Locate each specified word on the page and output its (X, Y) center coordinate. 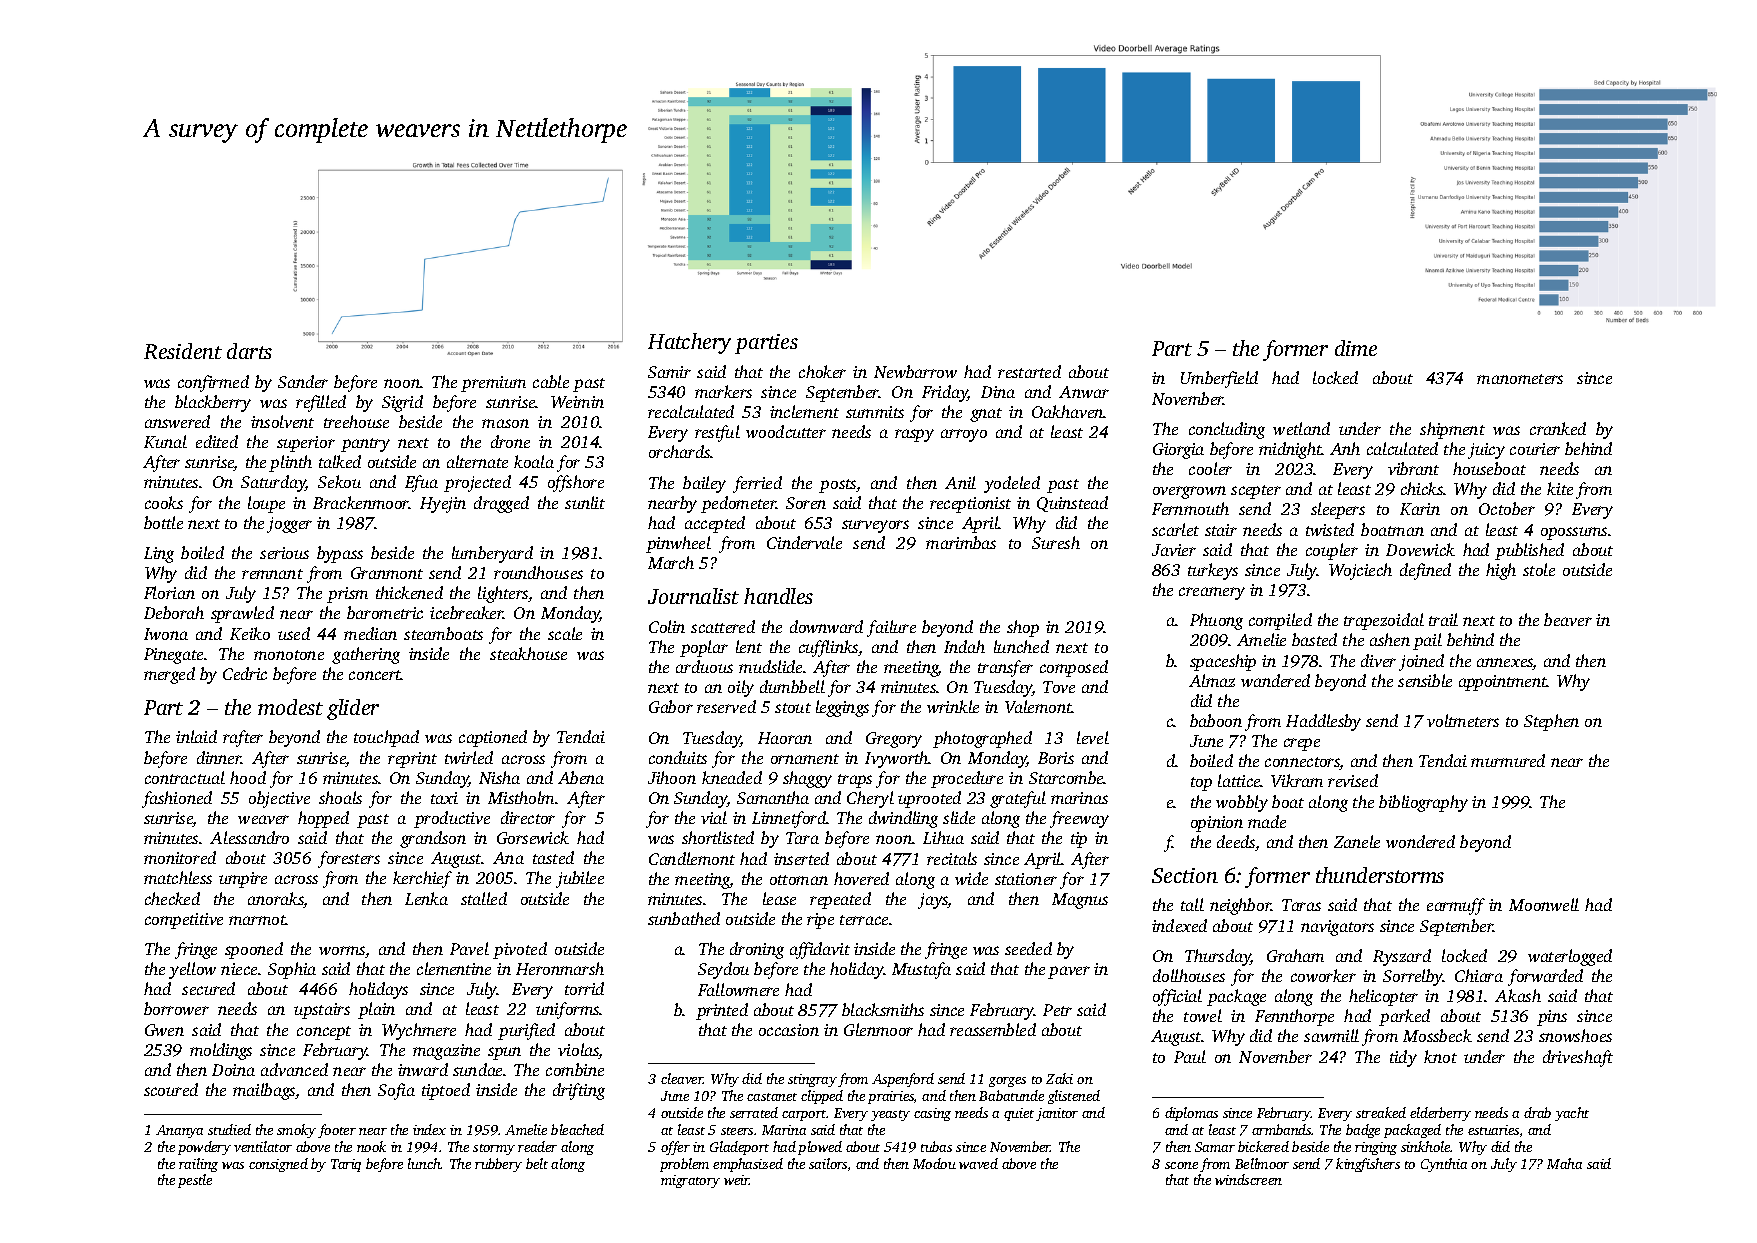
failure (891, 628)
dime (1356, 348)
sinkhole (1425, 1146)
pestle (195, 1181)
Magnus (1080, 901)
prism (347, 595)
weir (737, 1180)
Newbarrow (915, 371)
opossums (1574, 533)
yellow (192, 970)
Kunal (165, 441)
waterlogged (1570, 957)
